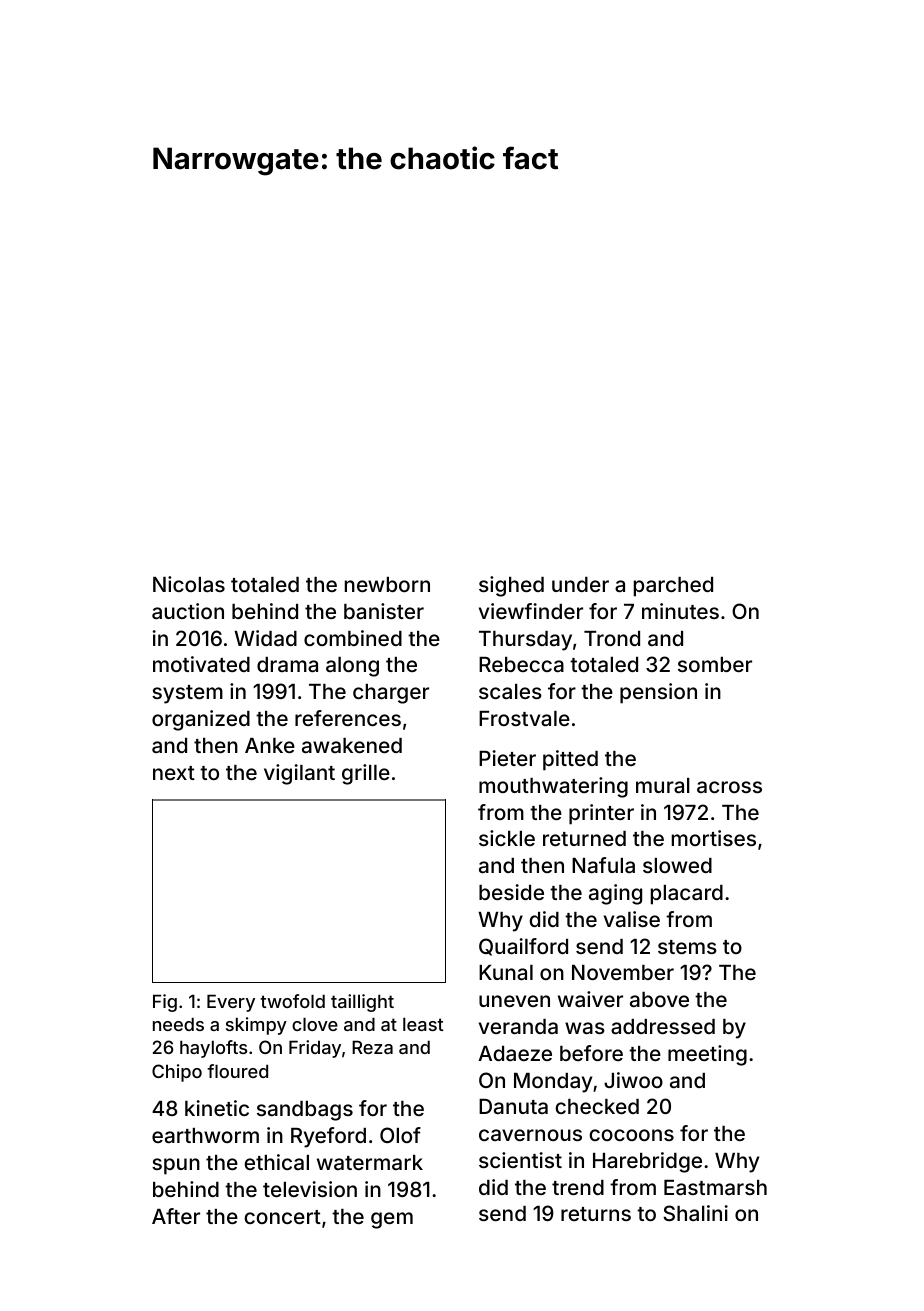 The height and width of the screenshot is (1311, 924). I want to click on somber, so click(715, 664).
